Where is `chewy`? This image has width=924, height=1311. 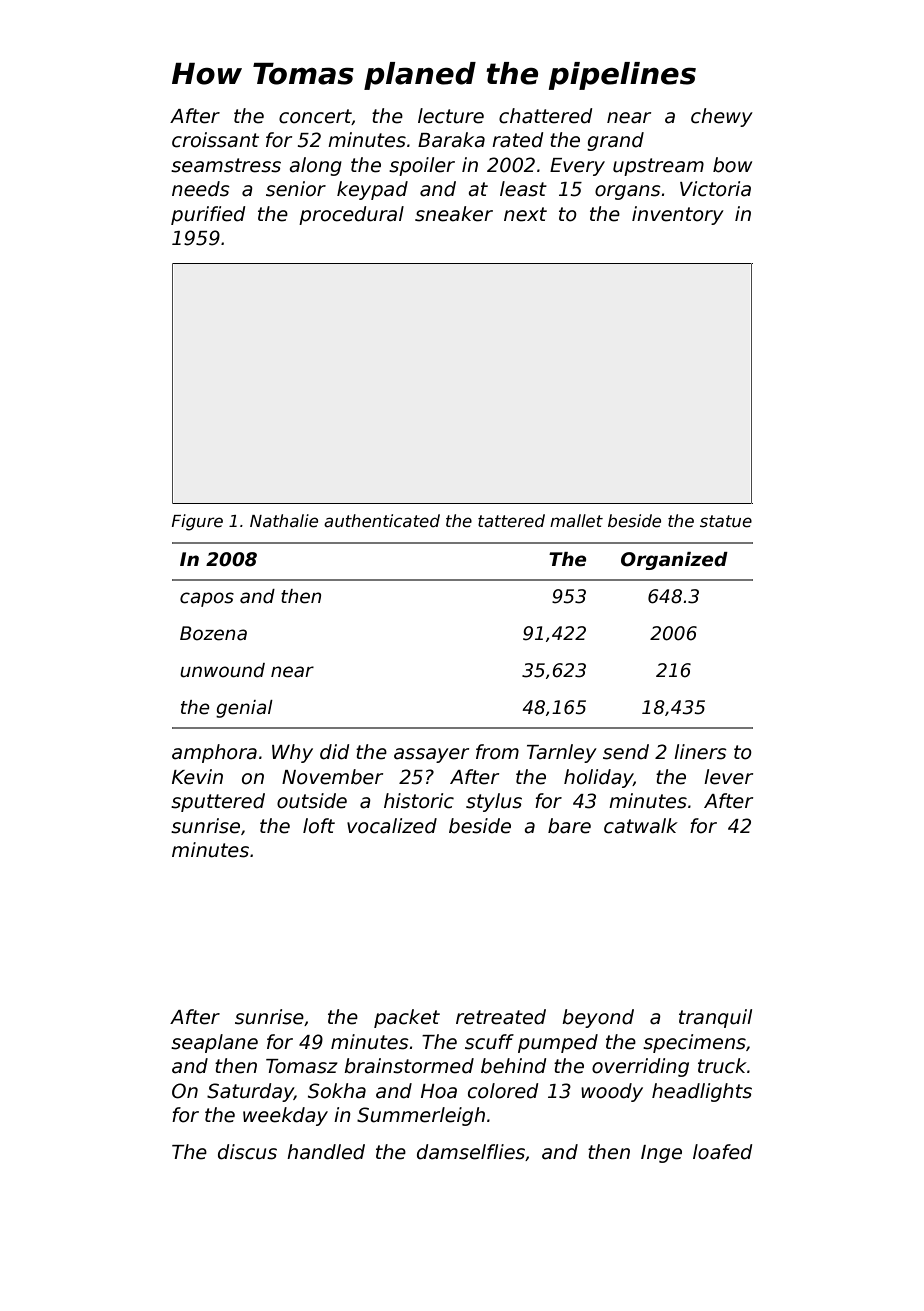
chewy is located at coordinates (722, 117).
